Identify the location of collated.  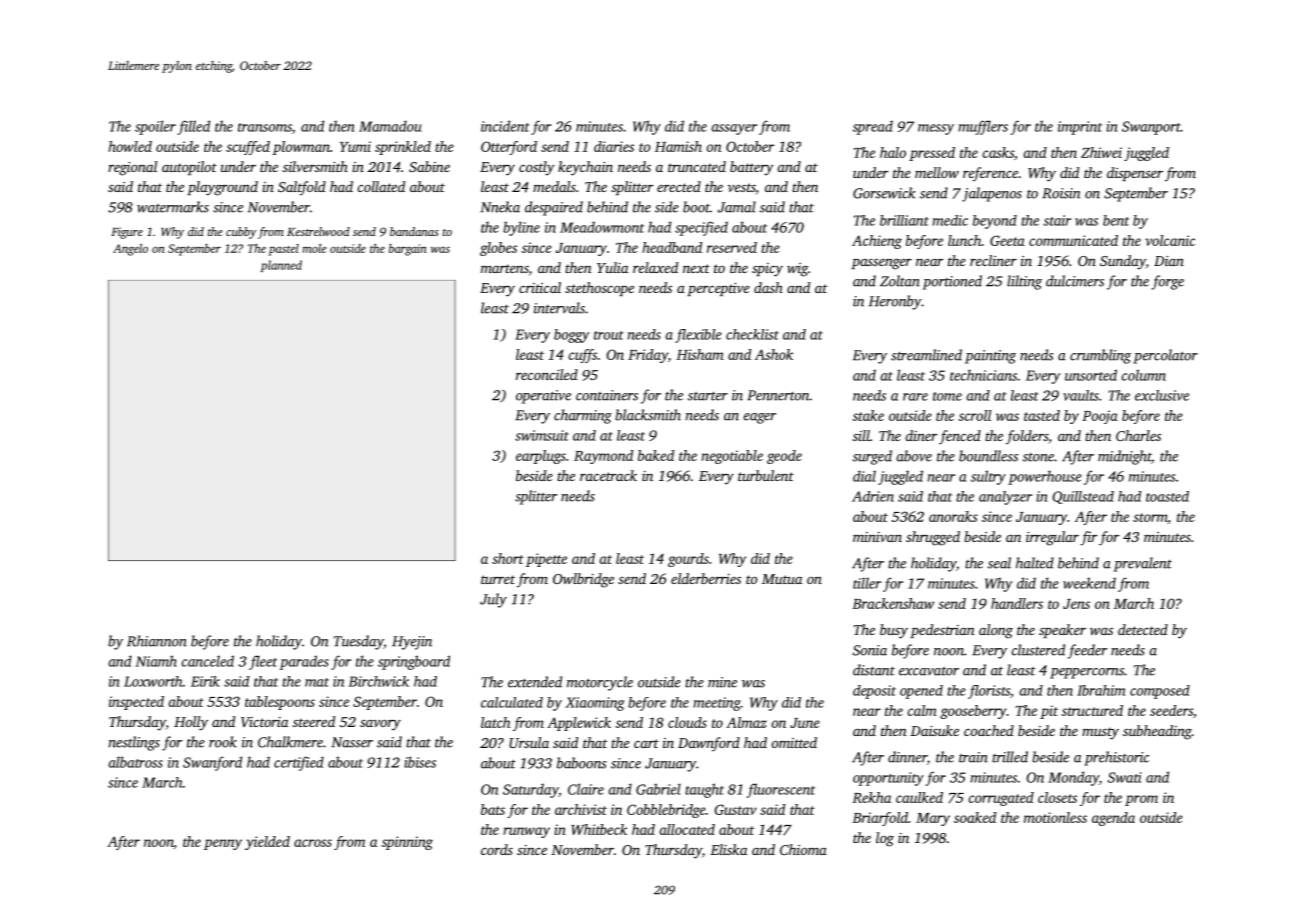
(381, 186).
